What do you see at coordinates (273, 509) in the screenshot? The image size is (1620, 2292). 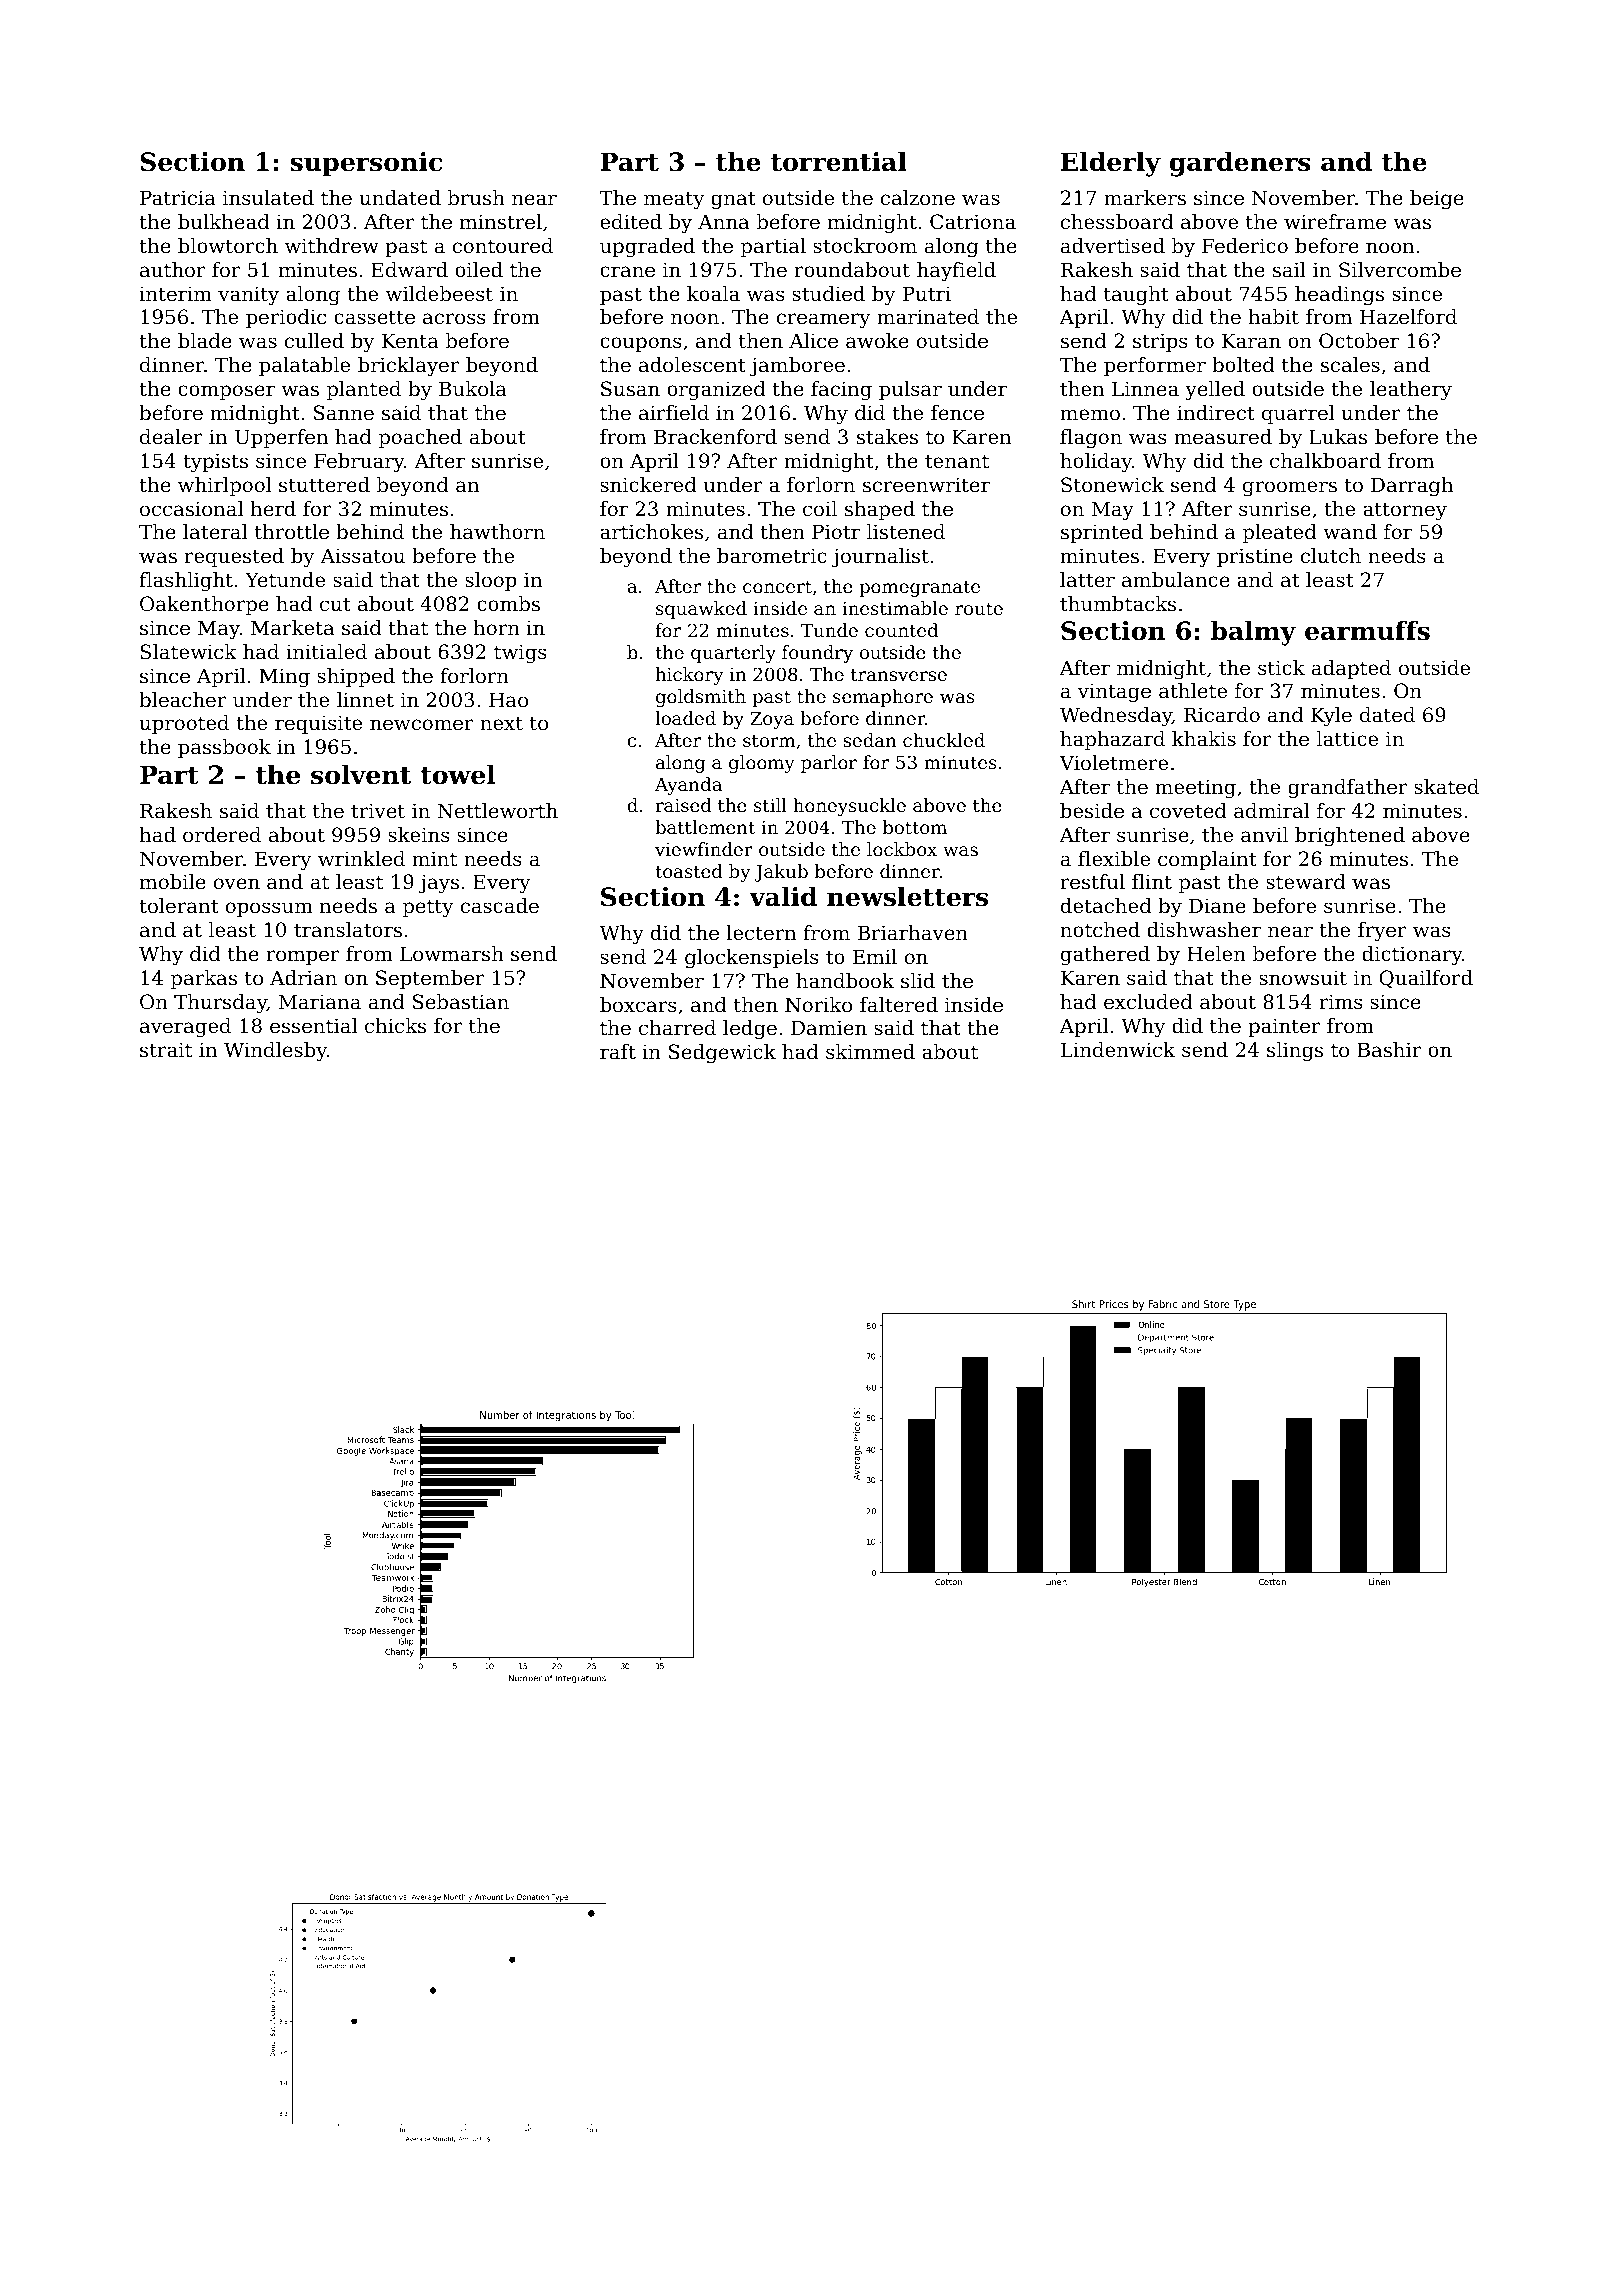 I see `herd` at bounding box center [273, 509].
